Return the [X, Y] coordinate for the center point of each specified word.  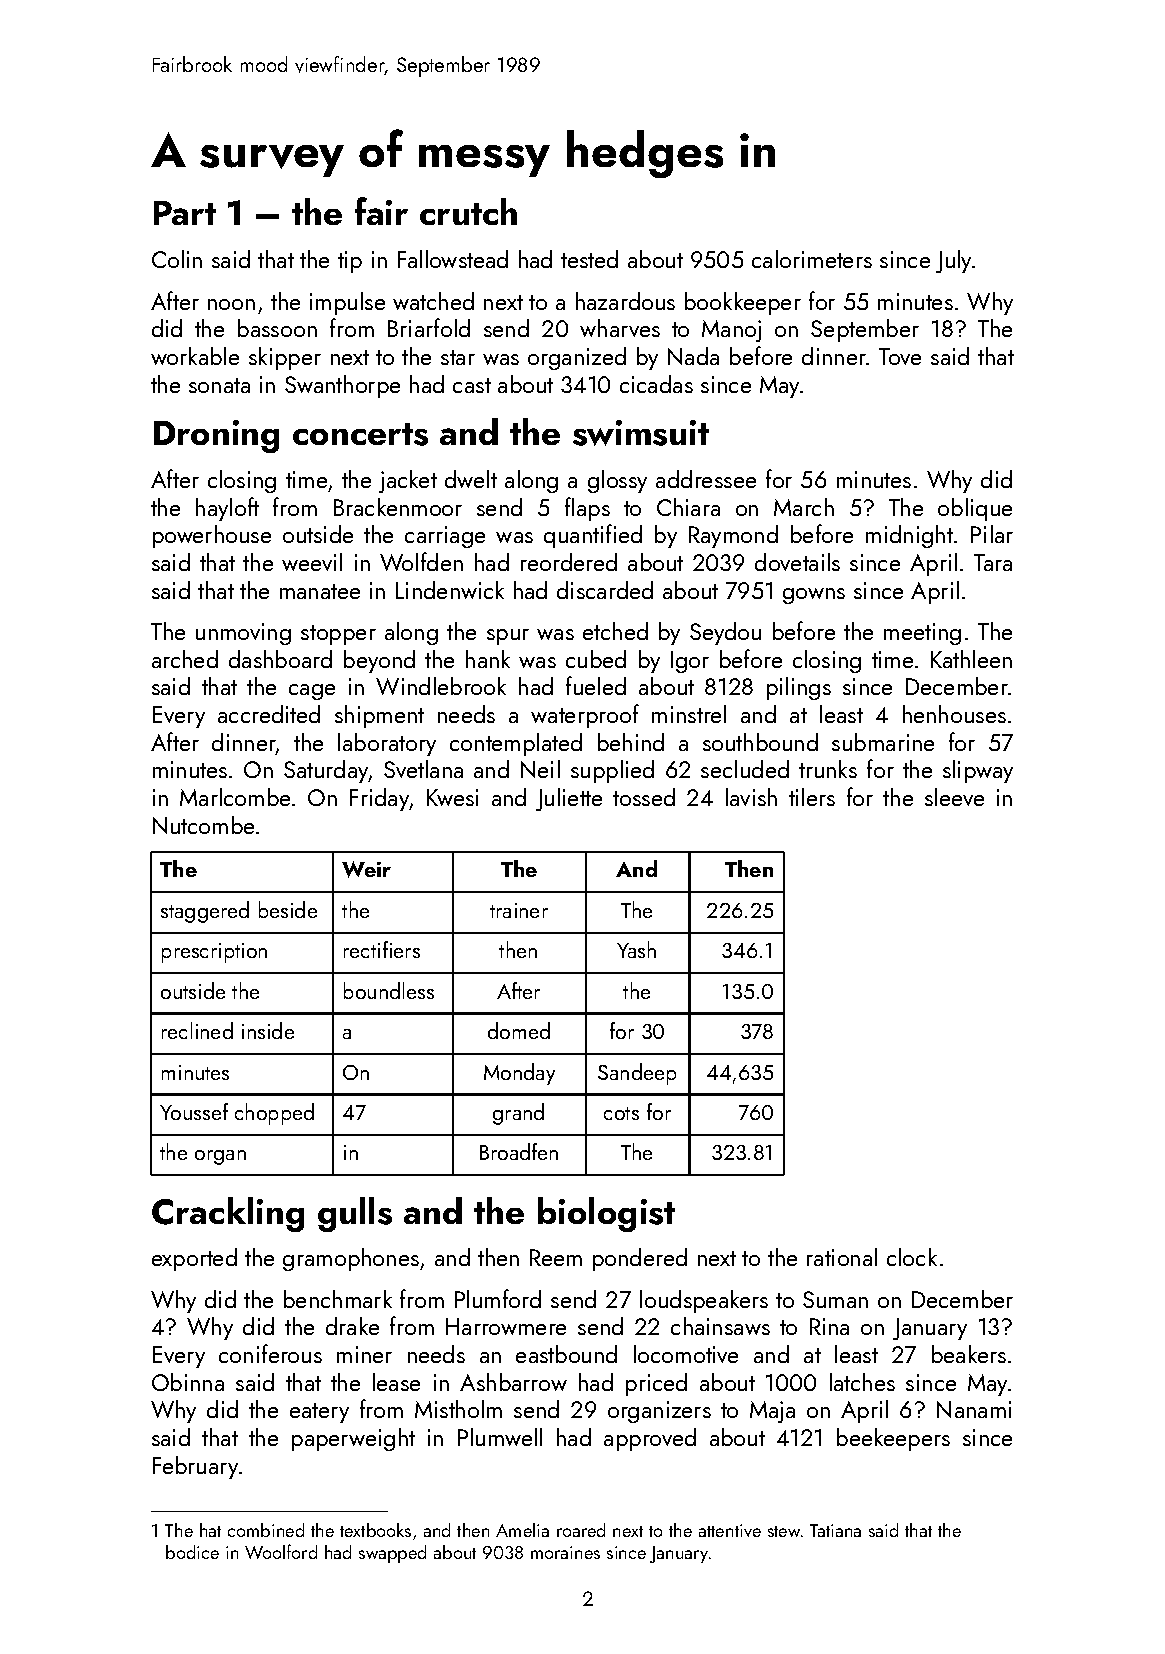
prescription [214, 953]
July [954, 261]
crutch [468, 211]
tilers [812, 797]
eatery [319, 1413]
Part [185, 213]
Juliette [569, 799]
